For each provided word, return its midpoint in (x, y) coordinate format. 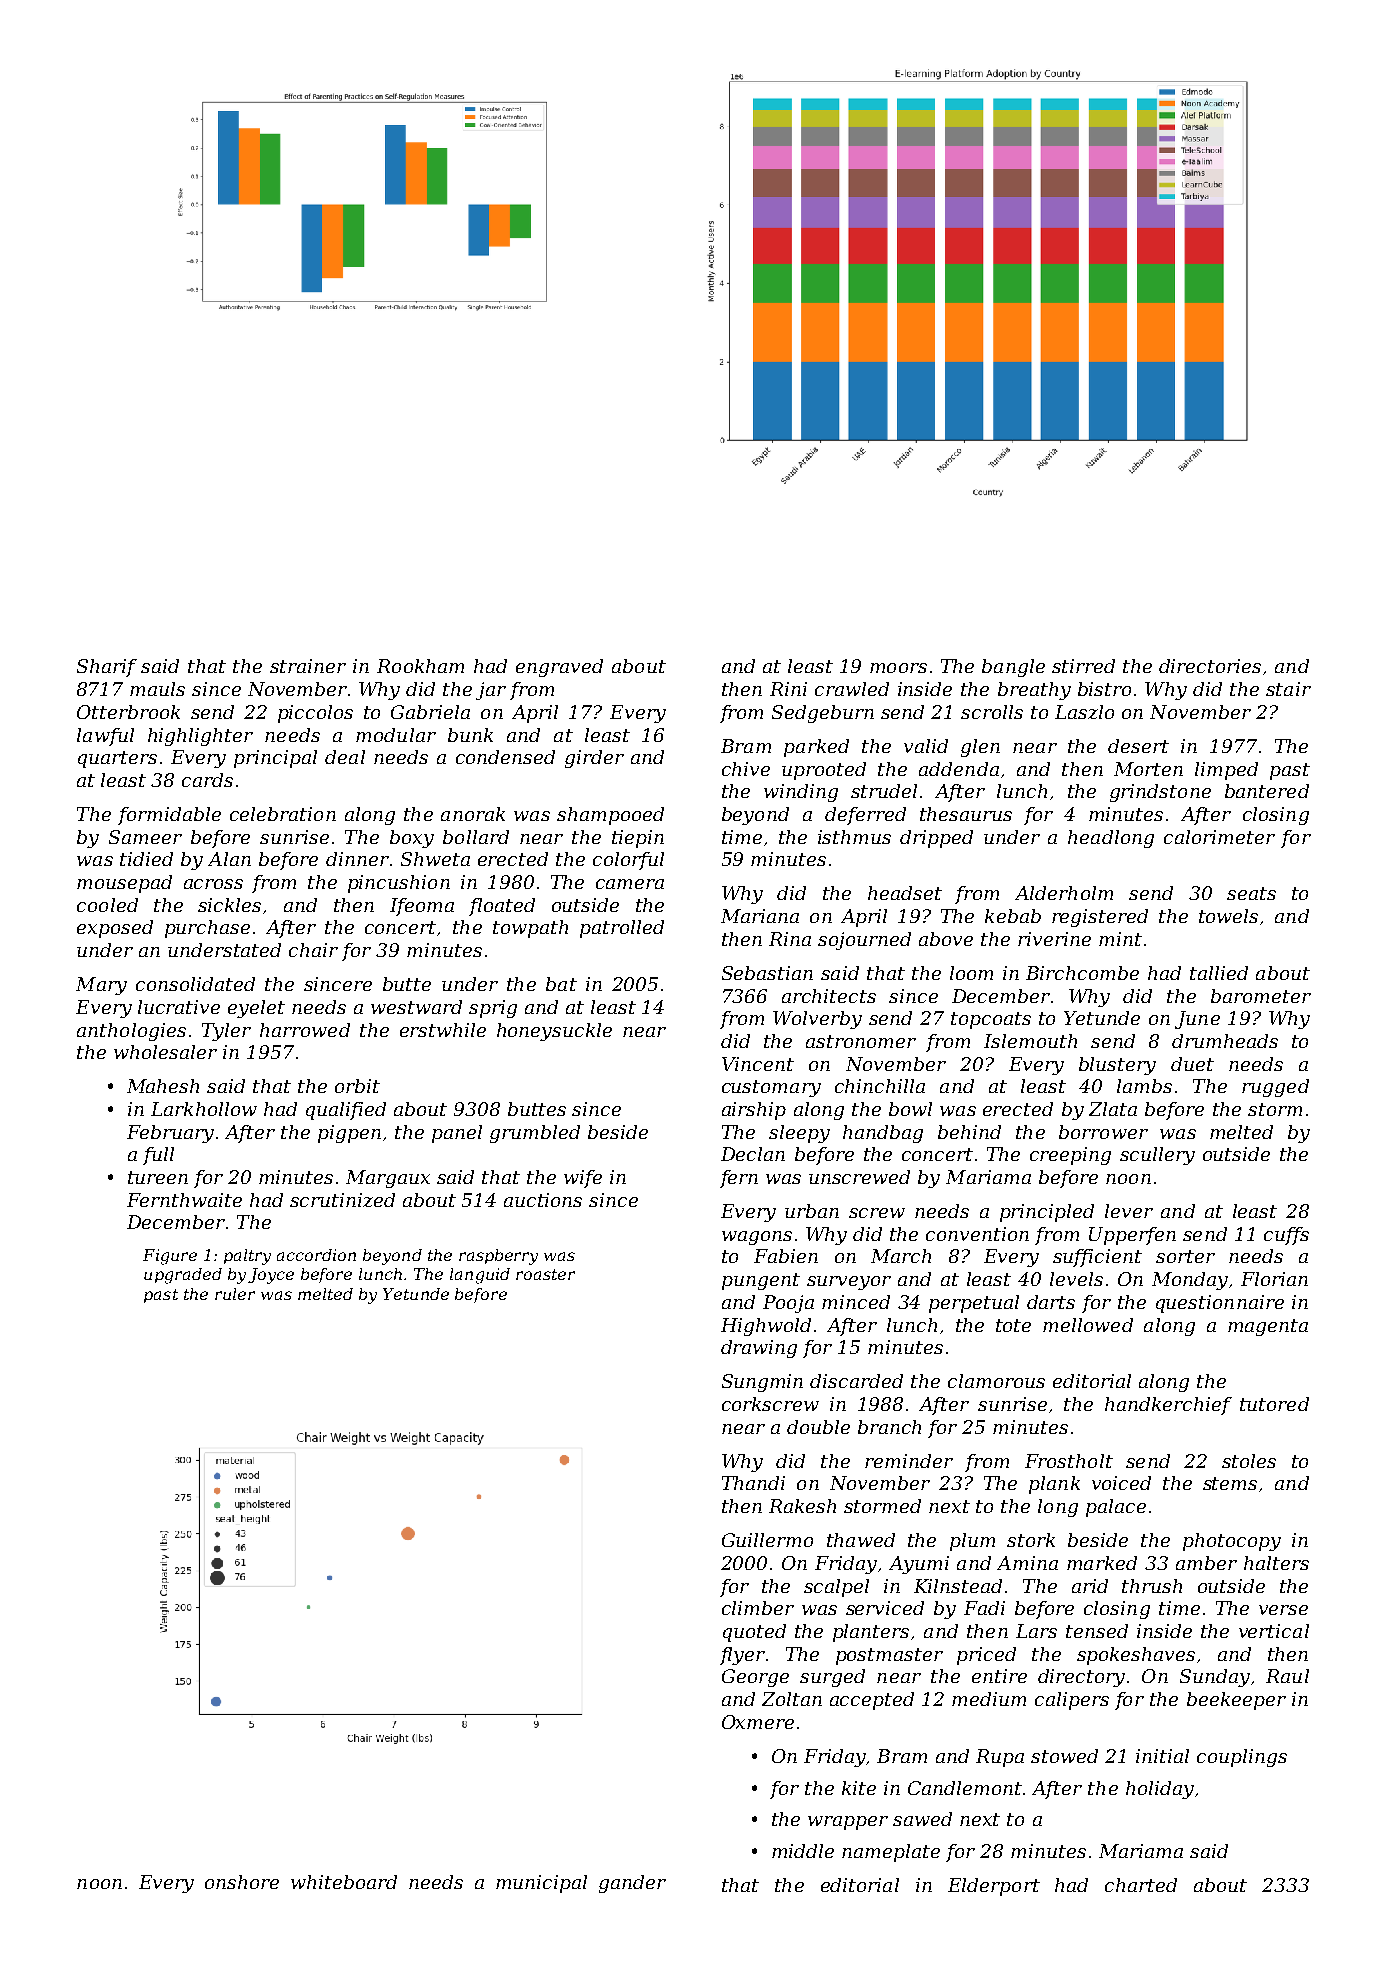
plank (1054, 1485)
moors (898, 668)
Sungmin (762, 1383)
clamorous (996, 1381)
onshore (242, 1882)
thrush (1152, 1586)
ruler (235, 1294)
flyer (742, 1656)
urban (812, 1211)
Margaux (388, 1179)
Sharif (107, 668)
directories (1210, 666)
